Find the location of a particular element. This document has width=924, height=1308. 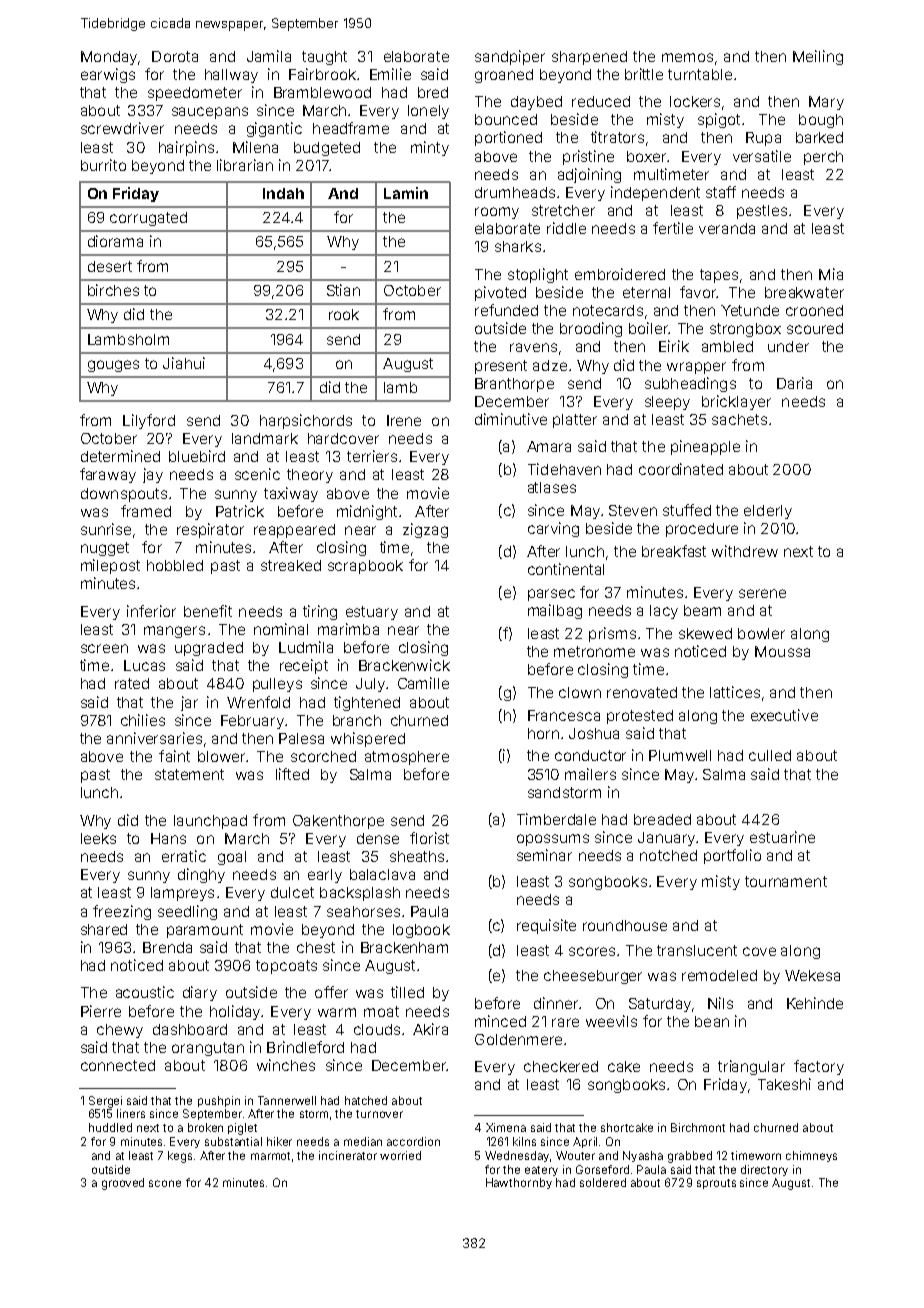

hiker is located at coordinates (279, 1141).
